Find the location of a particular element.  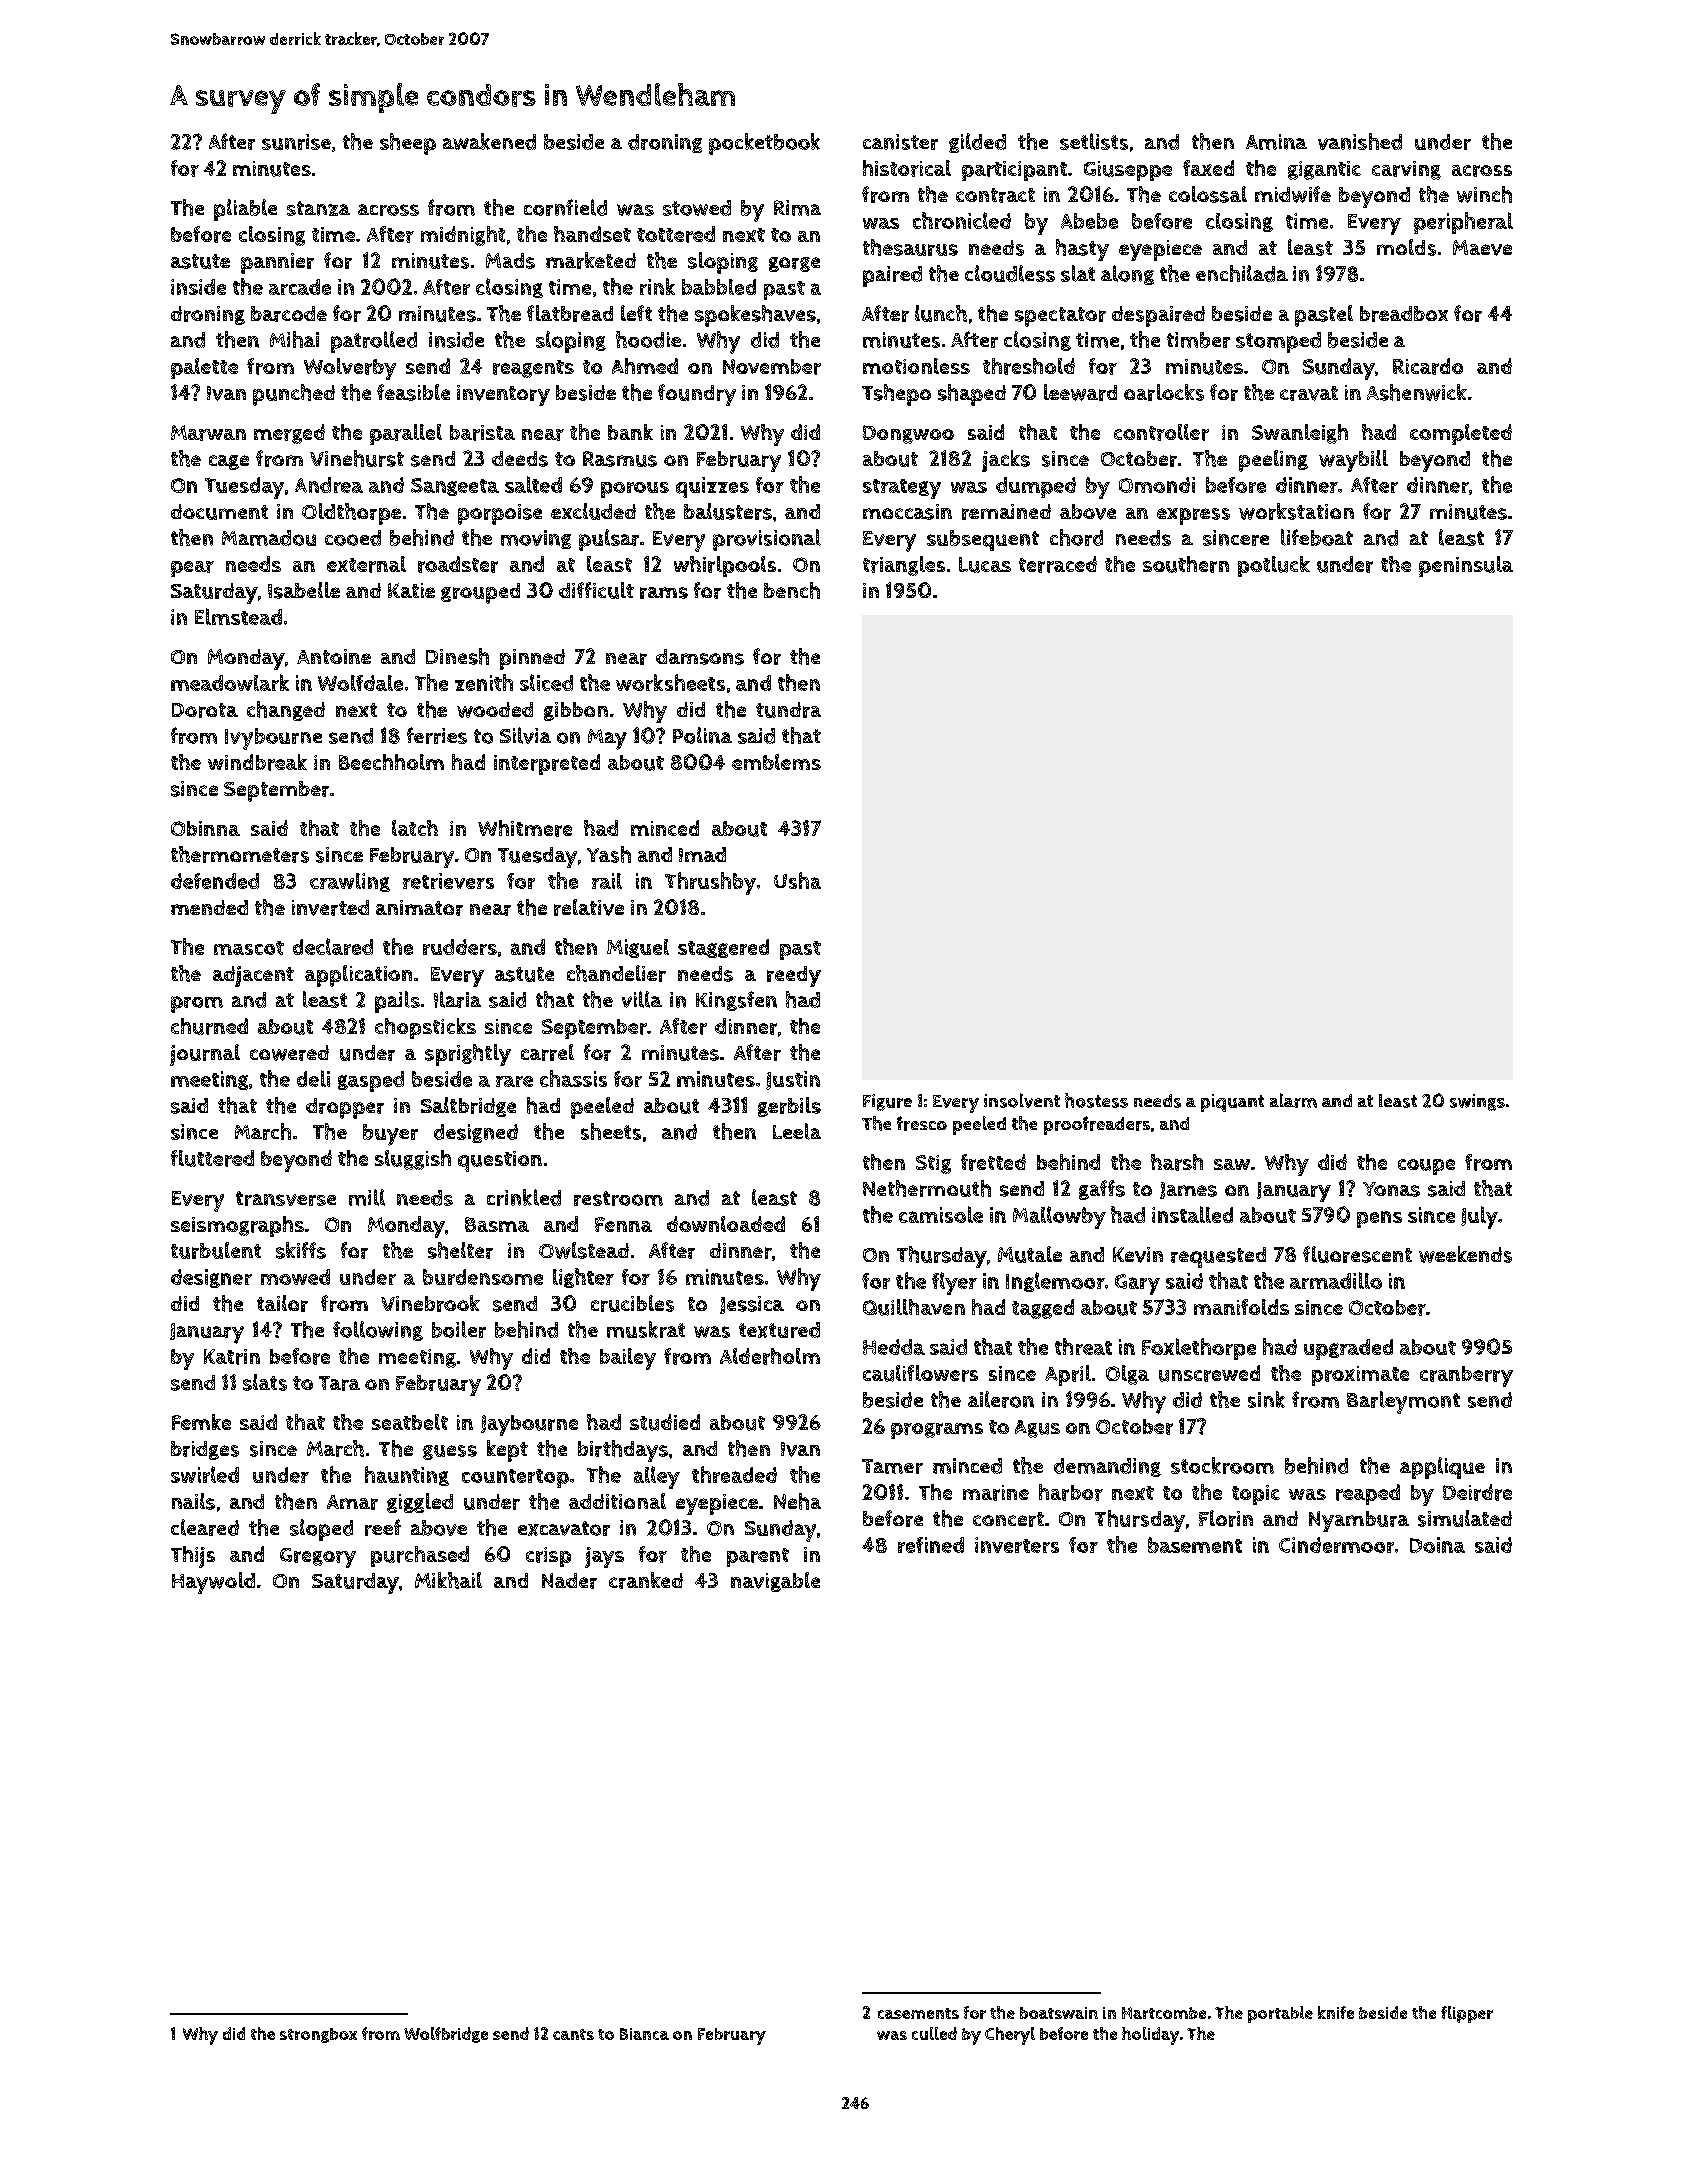

vanished is located at coordinates (1360, 141).
